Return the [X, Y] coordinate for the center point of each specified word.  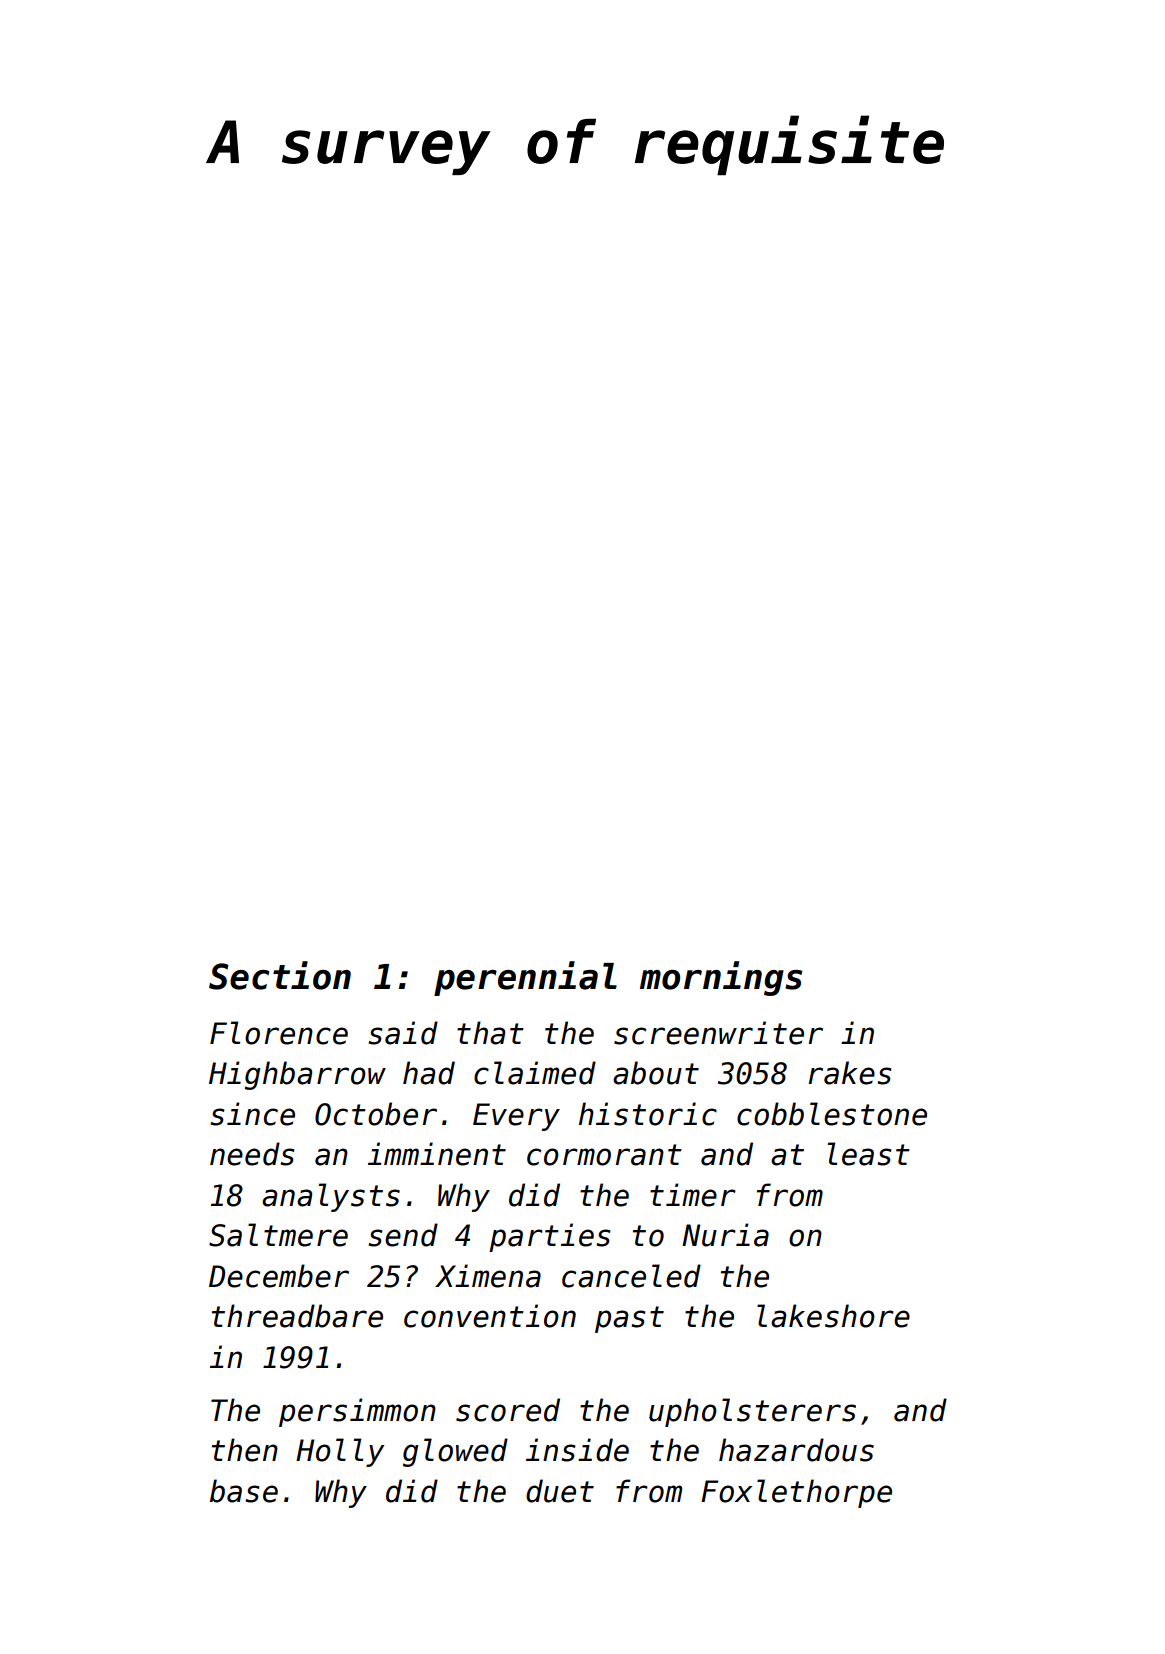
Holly [340, 1452]
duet [560, 1491]
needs [252, 1154]
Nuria [725, 1235]
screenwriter [718, 1033]
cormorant [604, 1155]
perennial [525, 978]
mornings [721, 978]
